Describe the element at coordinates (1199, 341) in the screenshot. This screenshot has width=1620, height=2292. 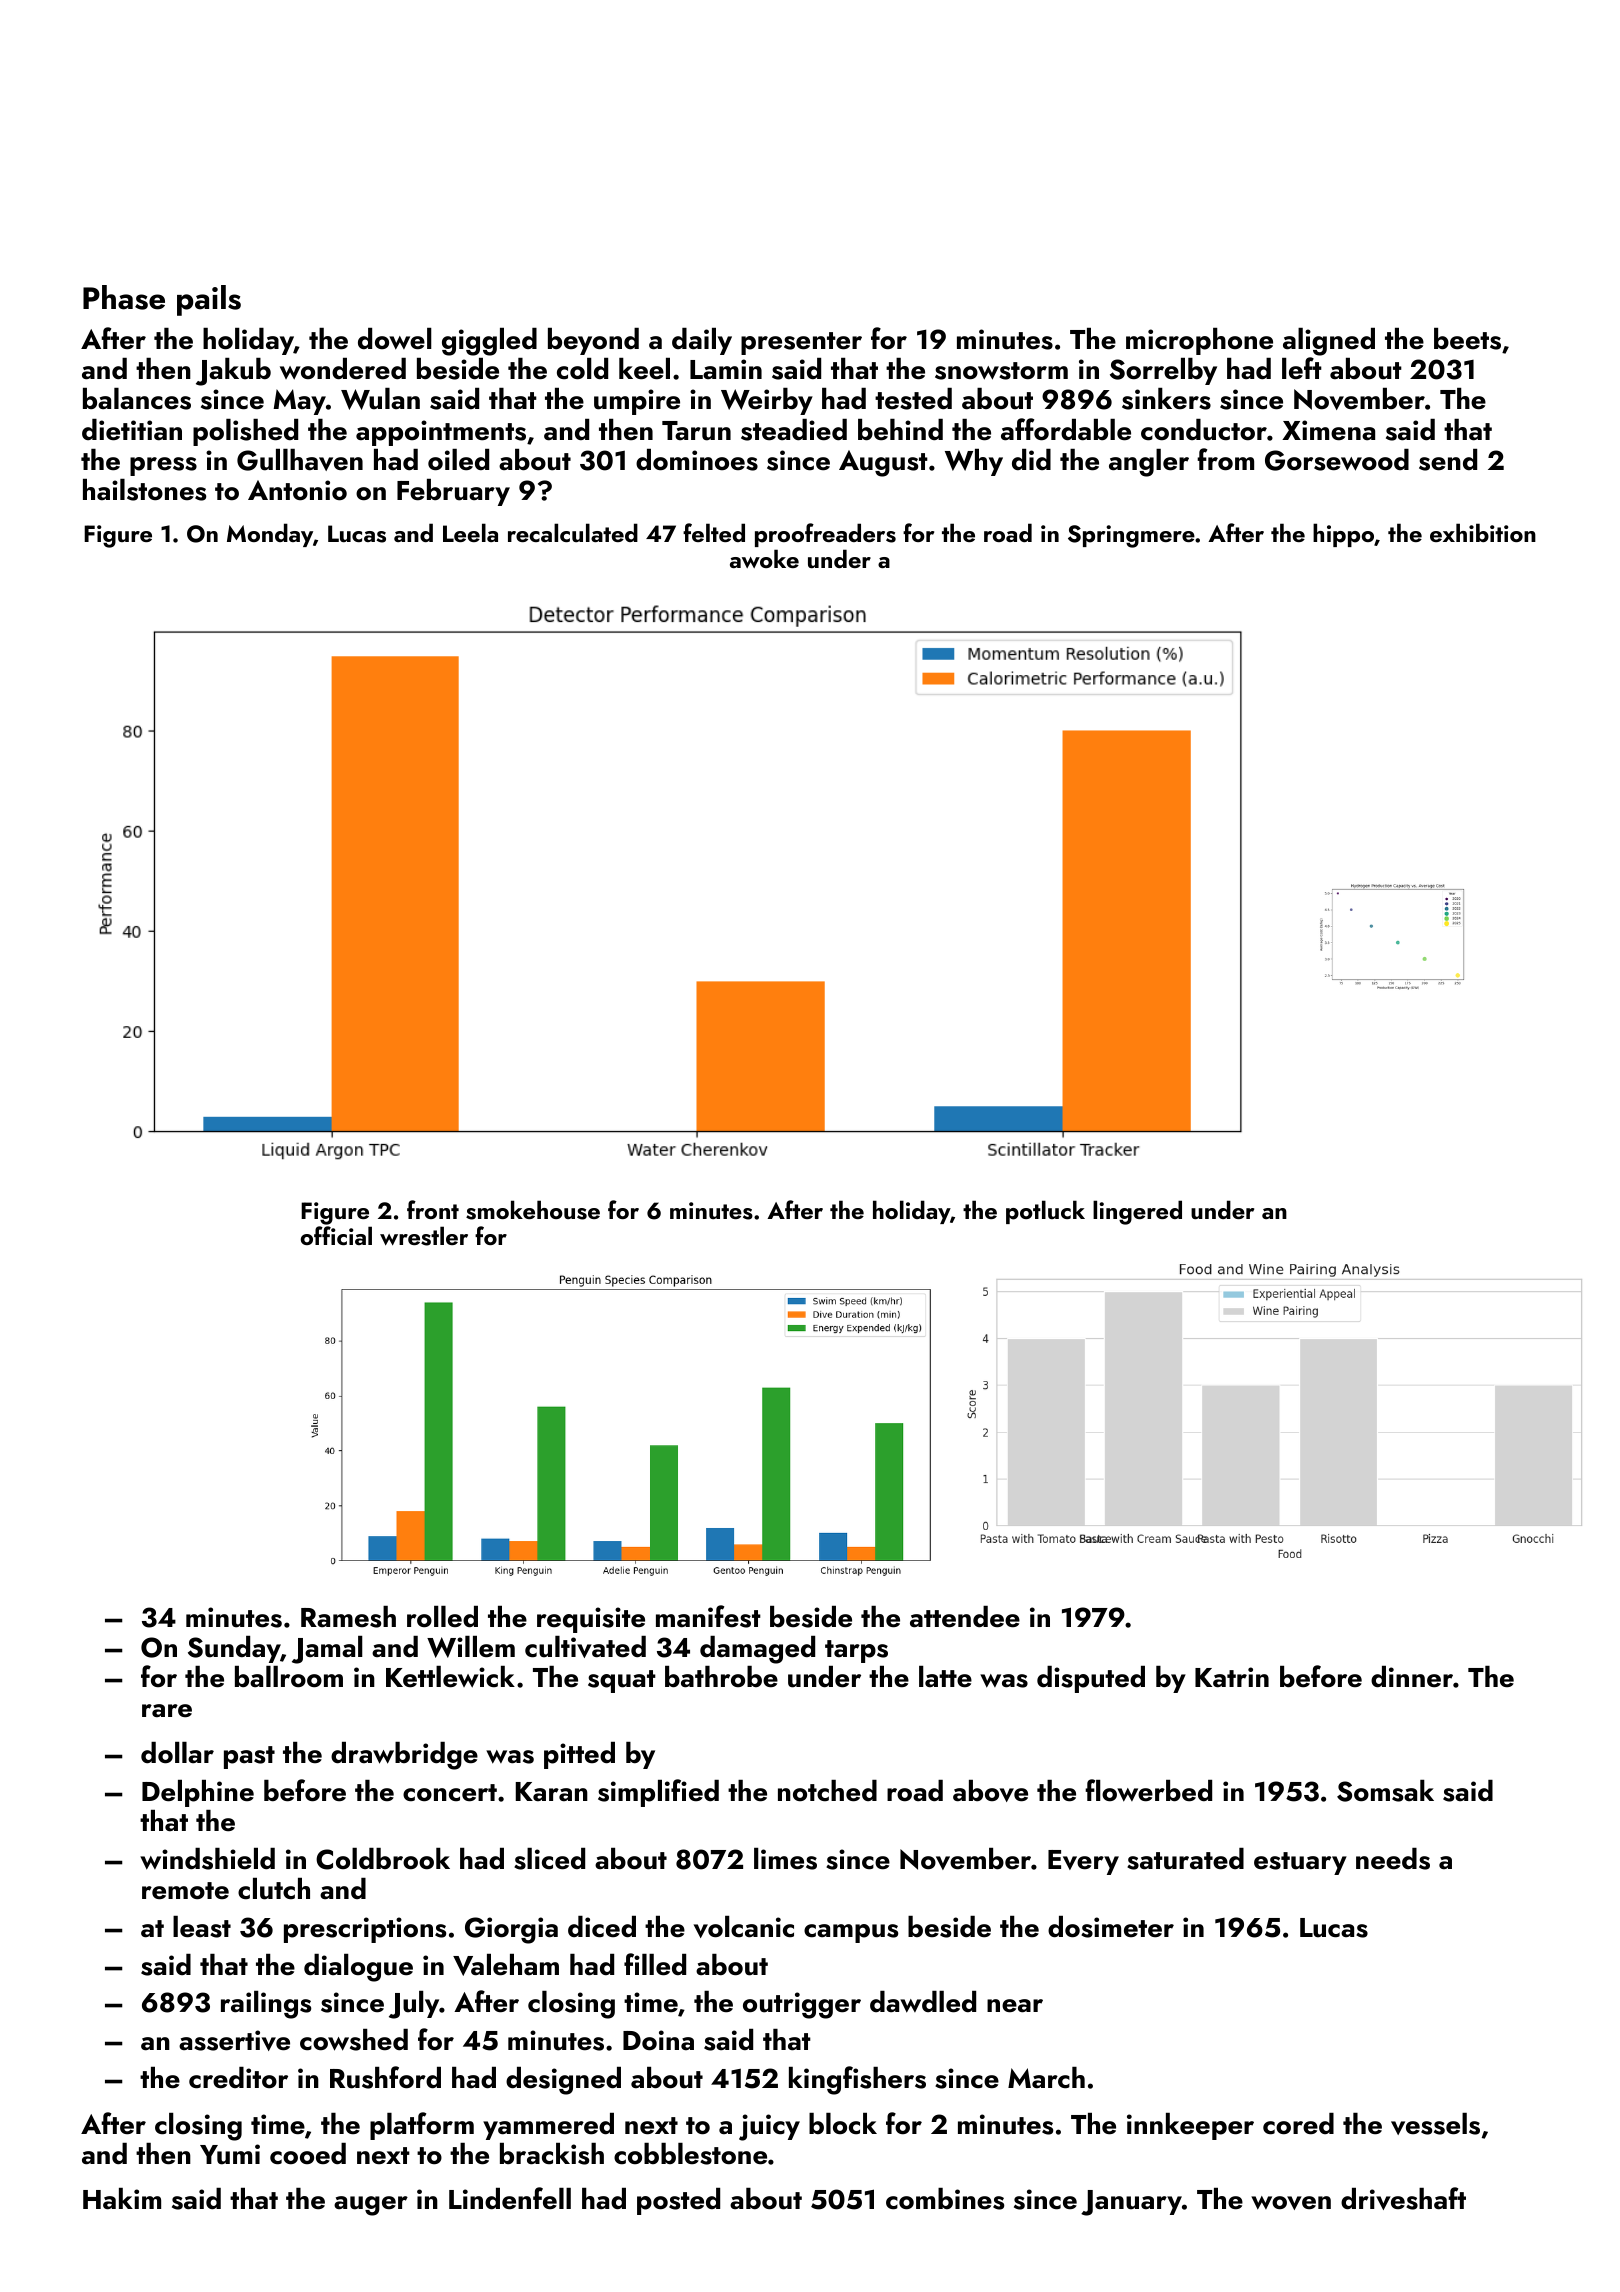
I see `microphone` at that location.
